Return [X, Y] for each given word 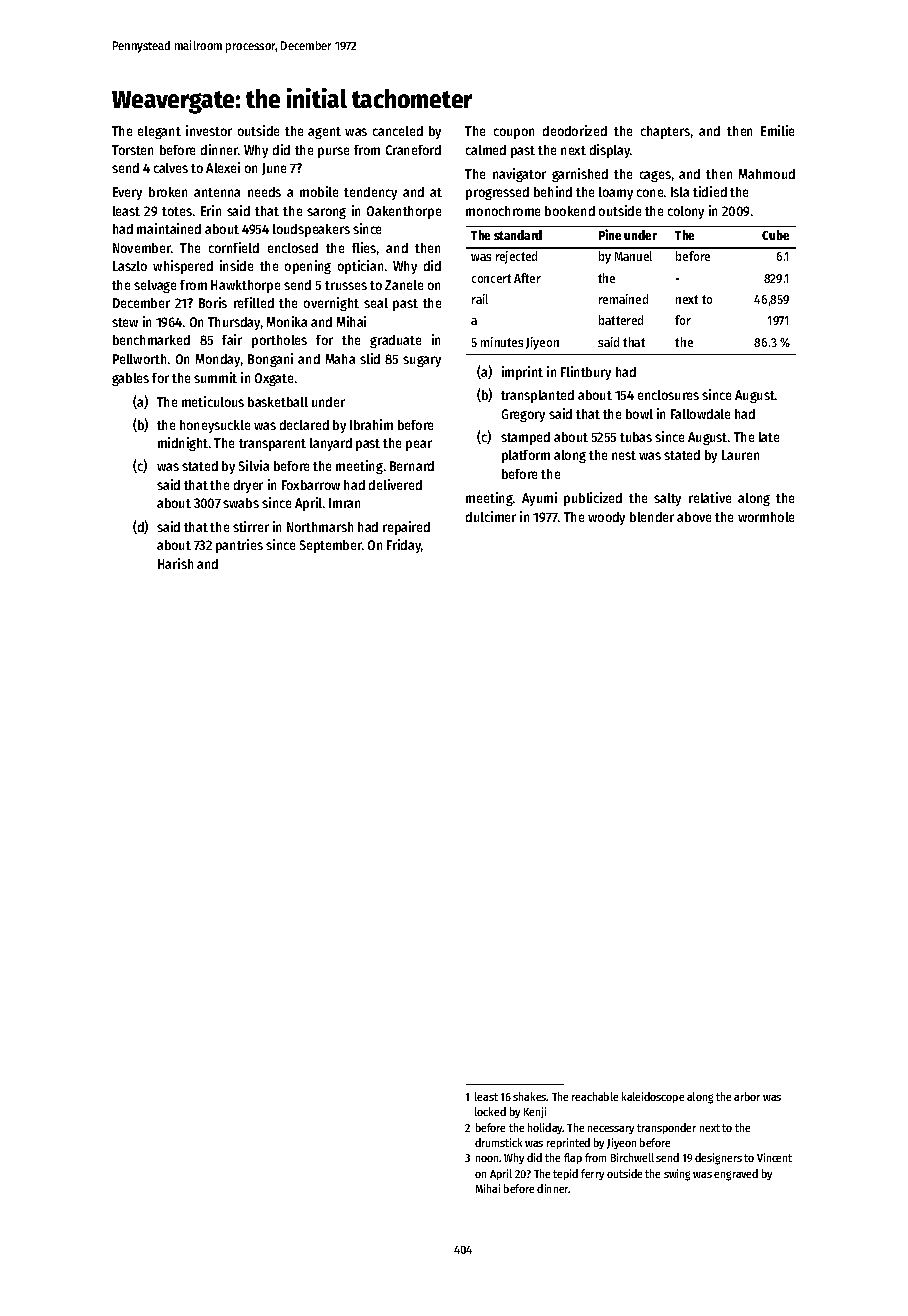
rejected [516, 257]
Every [127, 193]
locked [490, 1111]
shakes [530, 1096]
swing [677, 1175]
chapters [665, 132]
